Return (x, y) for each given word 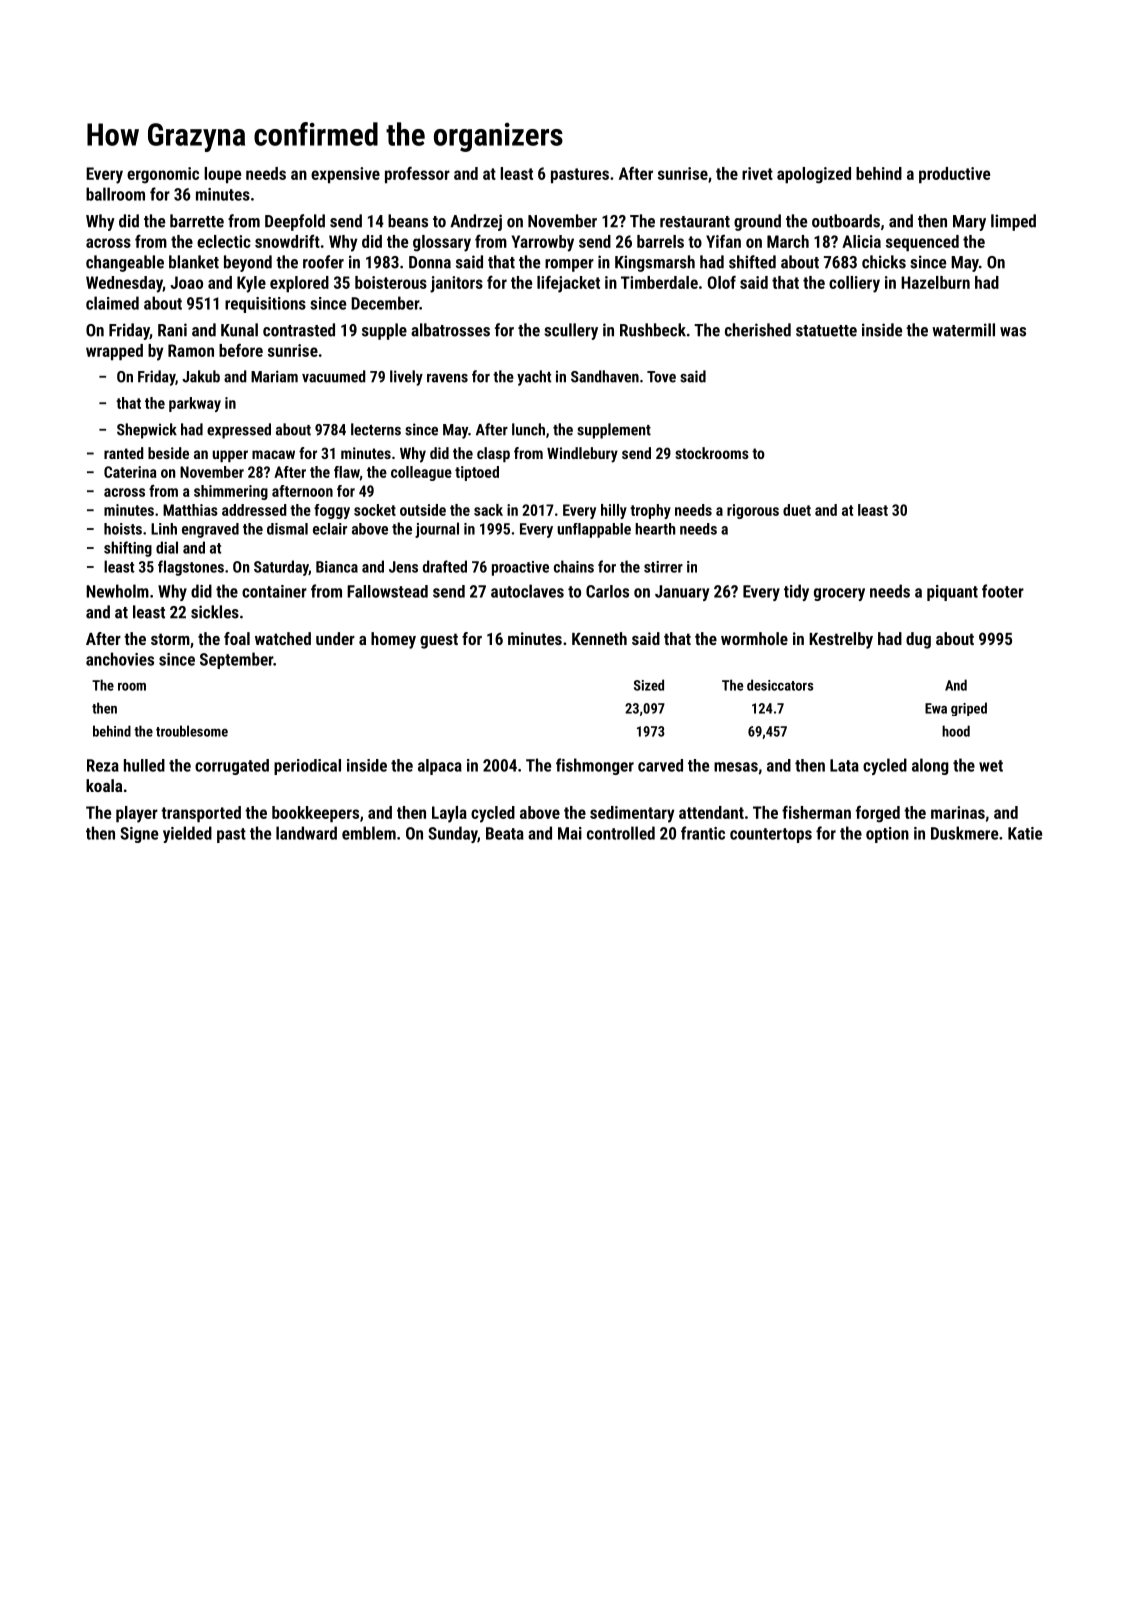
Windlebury (582, 455)
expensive (345, 175)
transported (201, 814)
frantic (703, 833)
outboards (846, 221)
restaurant (695, 222)
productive (954, 175)
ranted (124, 453)
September (236, 660)
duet (797, 510)
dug (918, 640)
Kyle (251, 284)
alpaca (440, 767)
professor (417, 174)
